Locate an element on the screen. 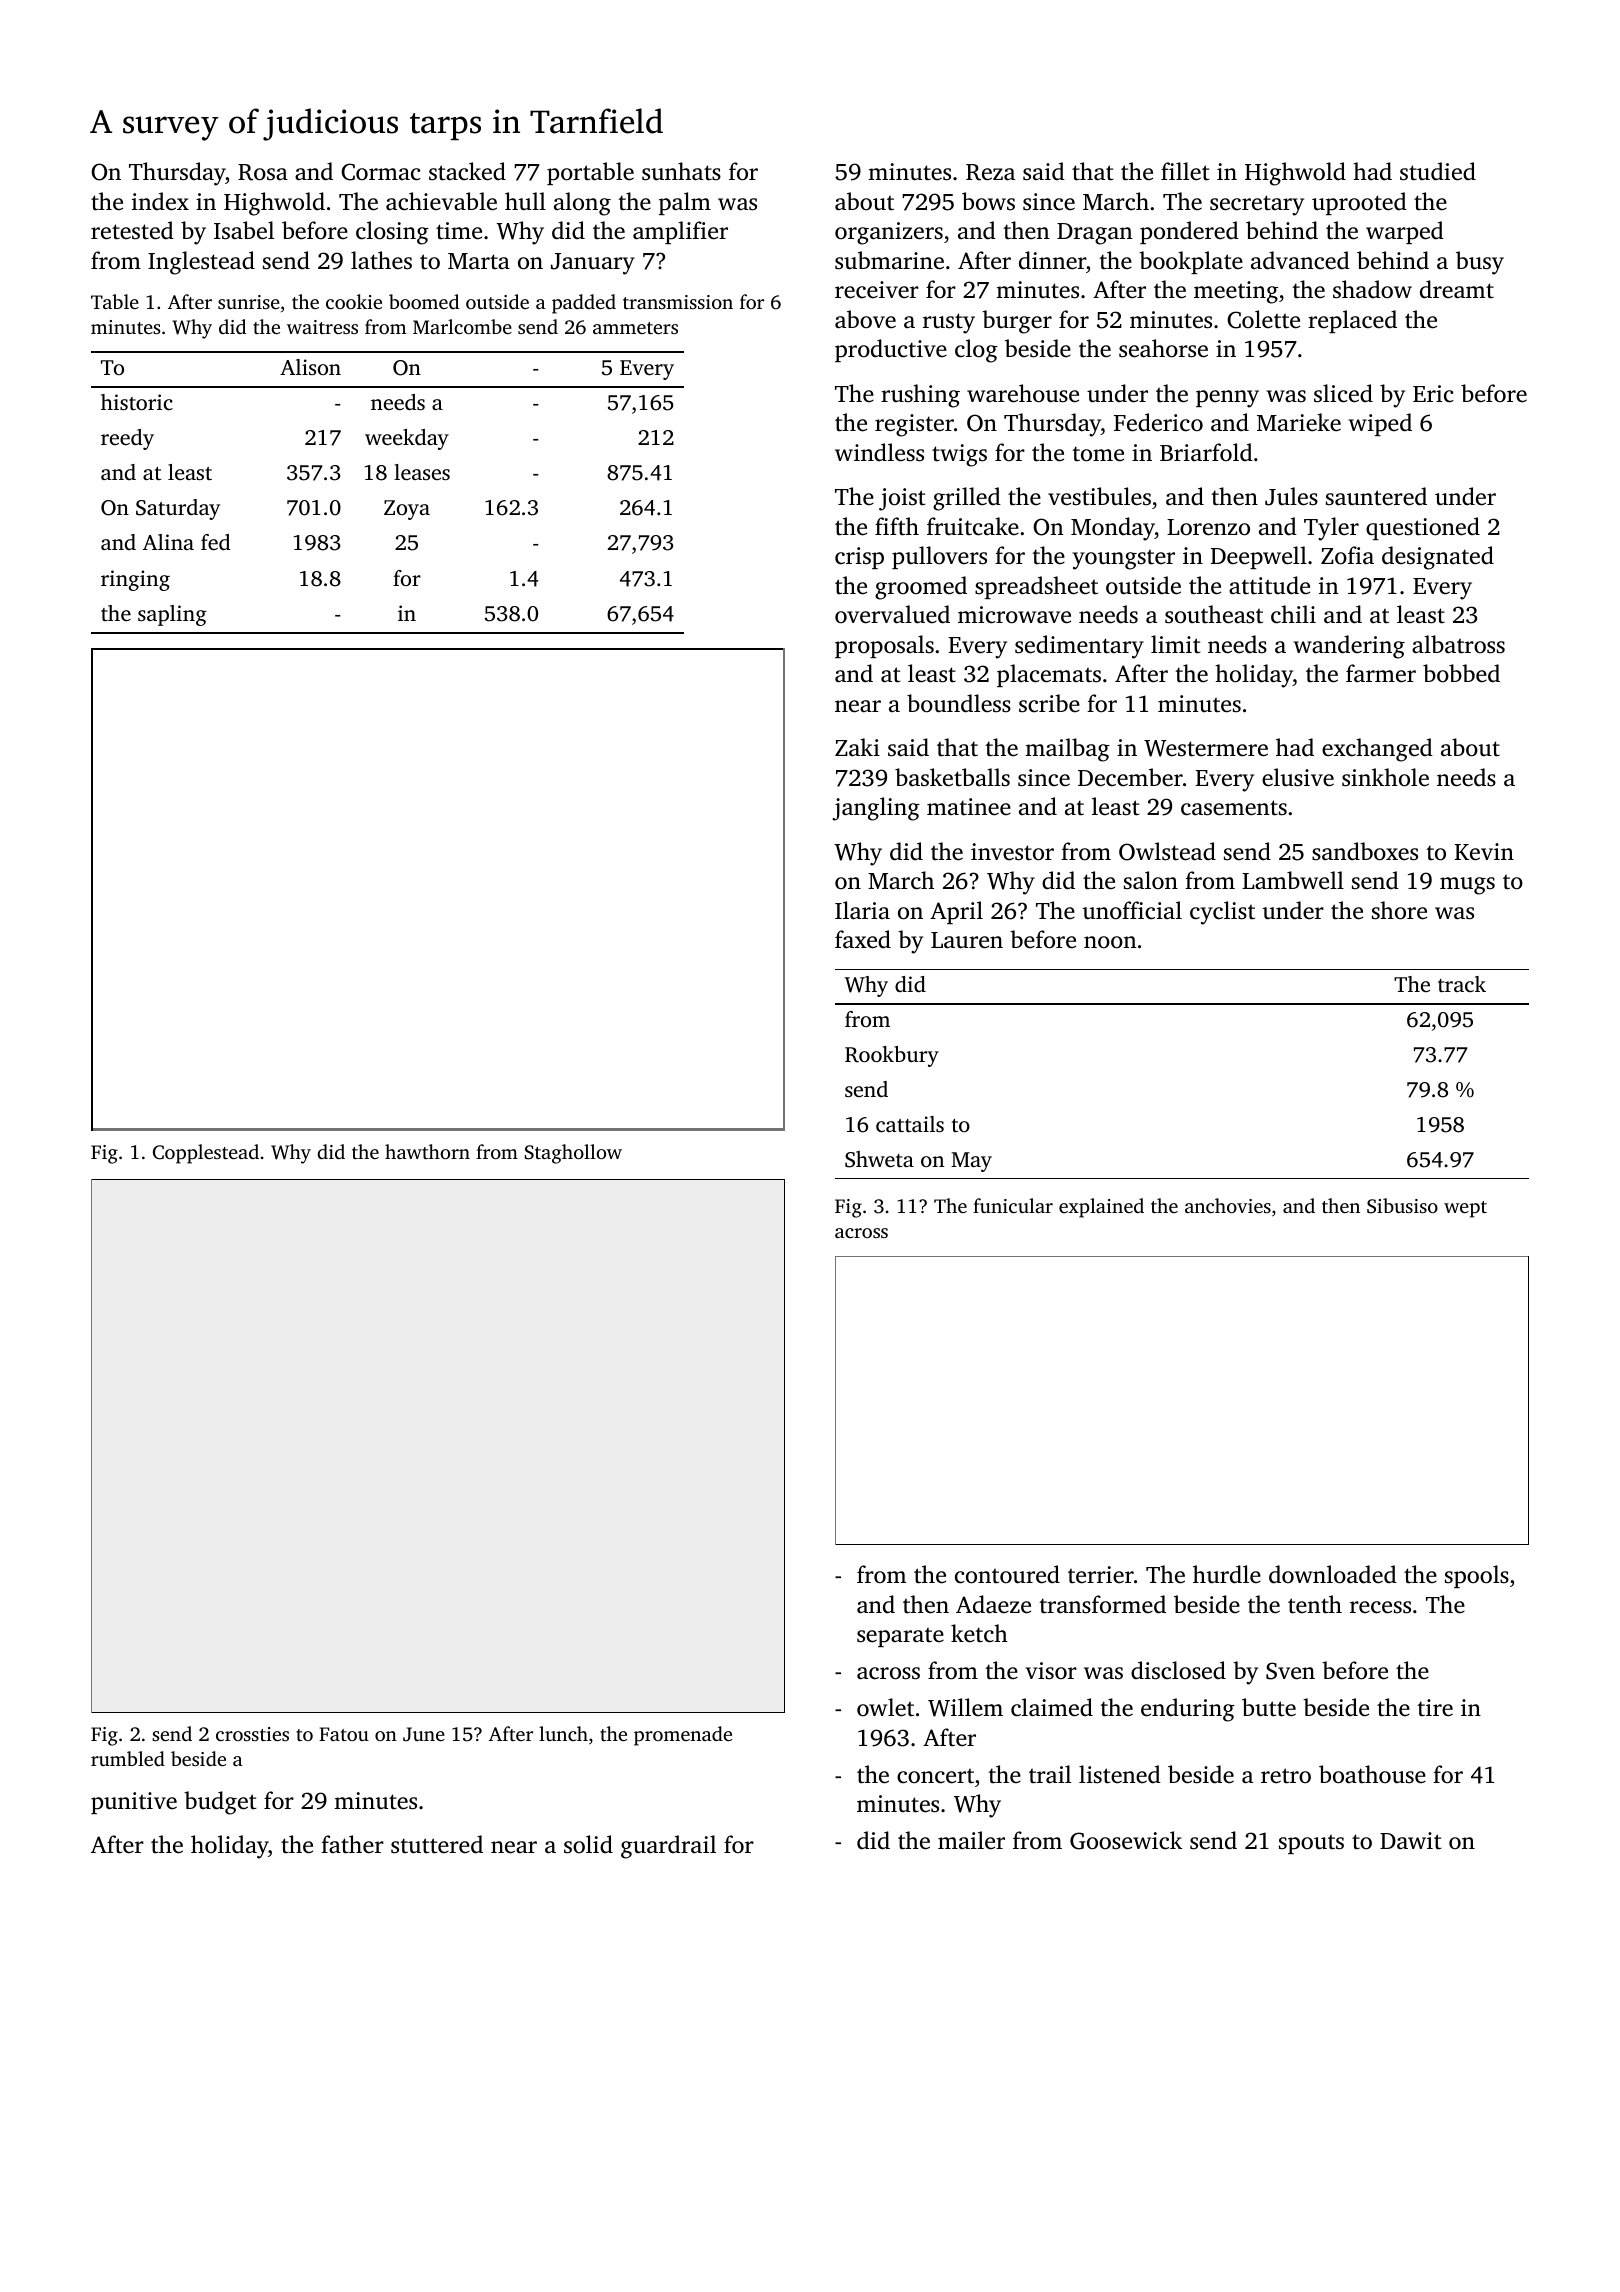 The image size is (1620, 2292). weekday is located at coordinates (407, 439).
